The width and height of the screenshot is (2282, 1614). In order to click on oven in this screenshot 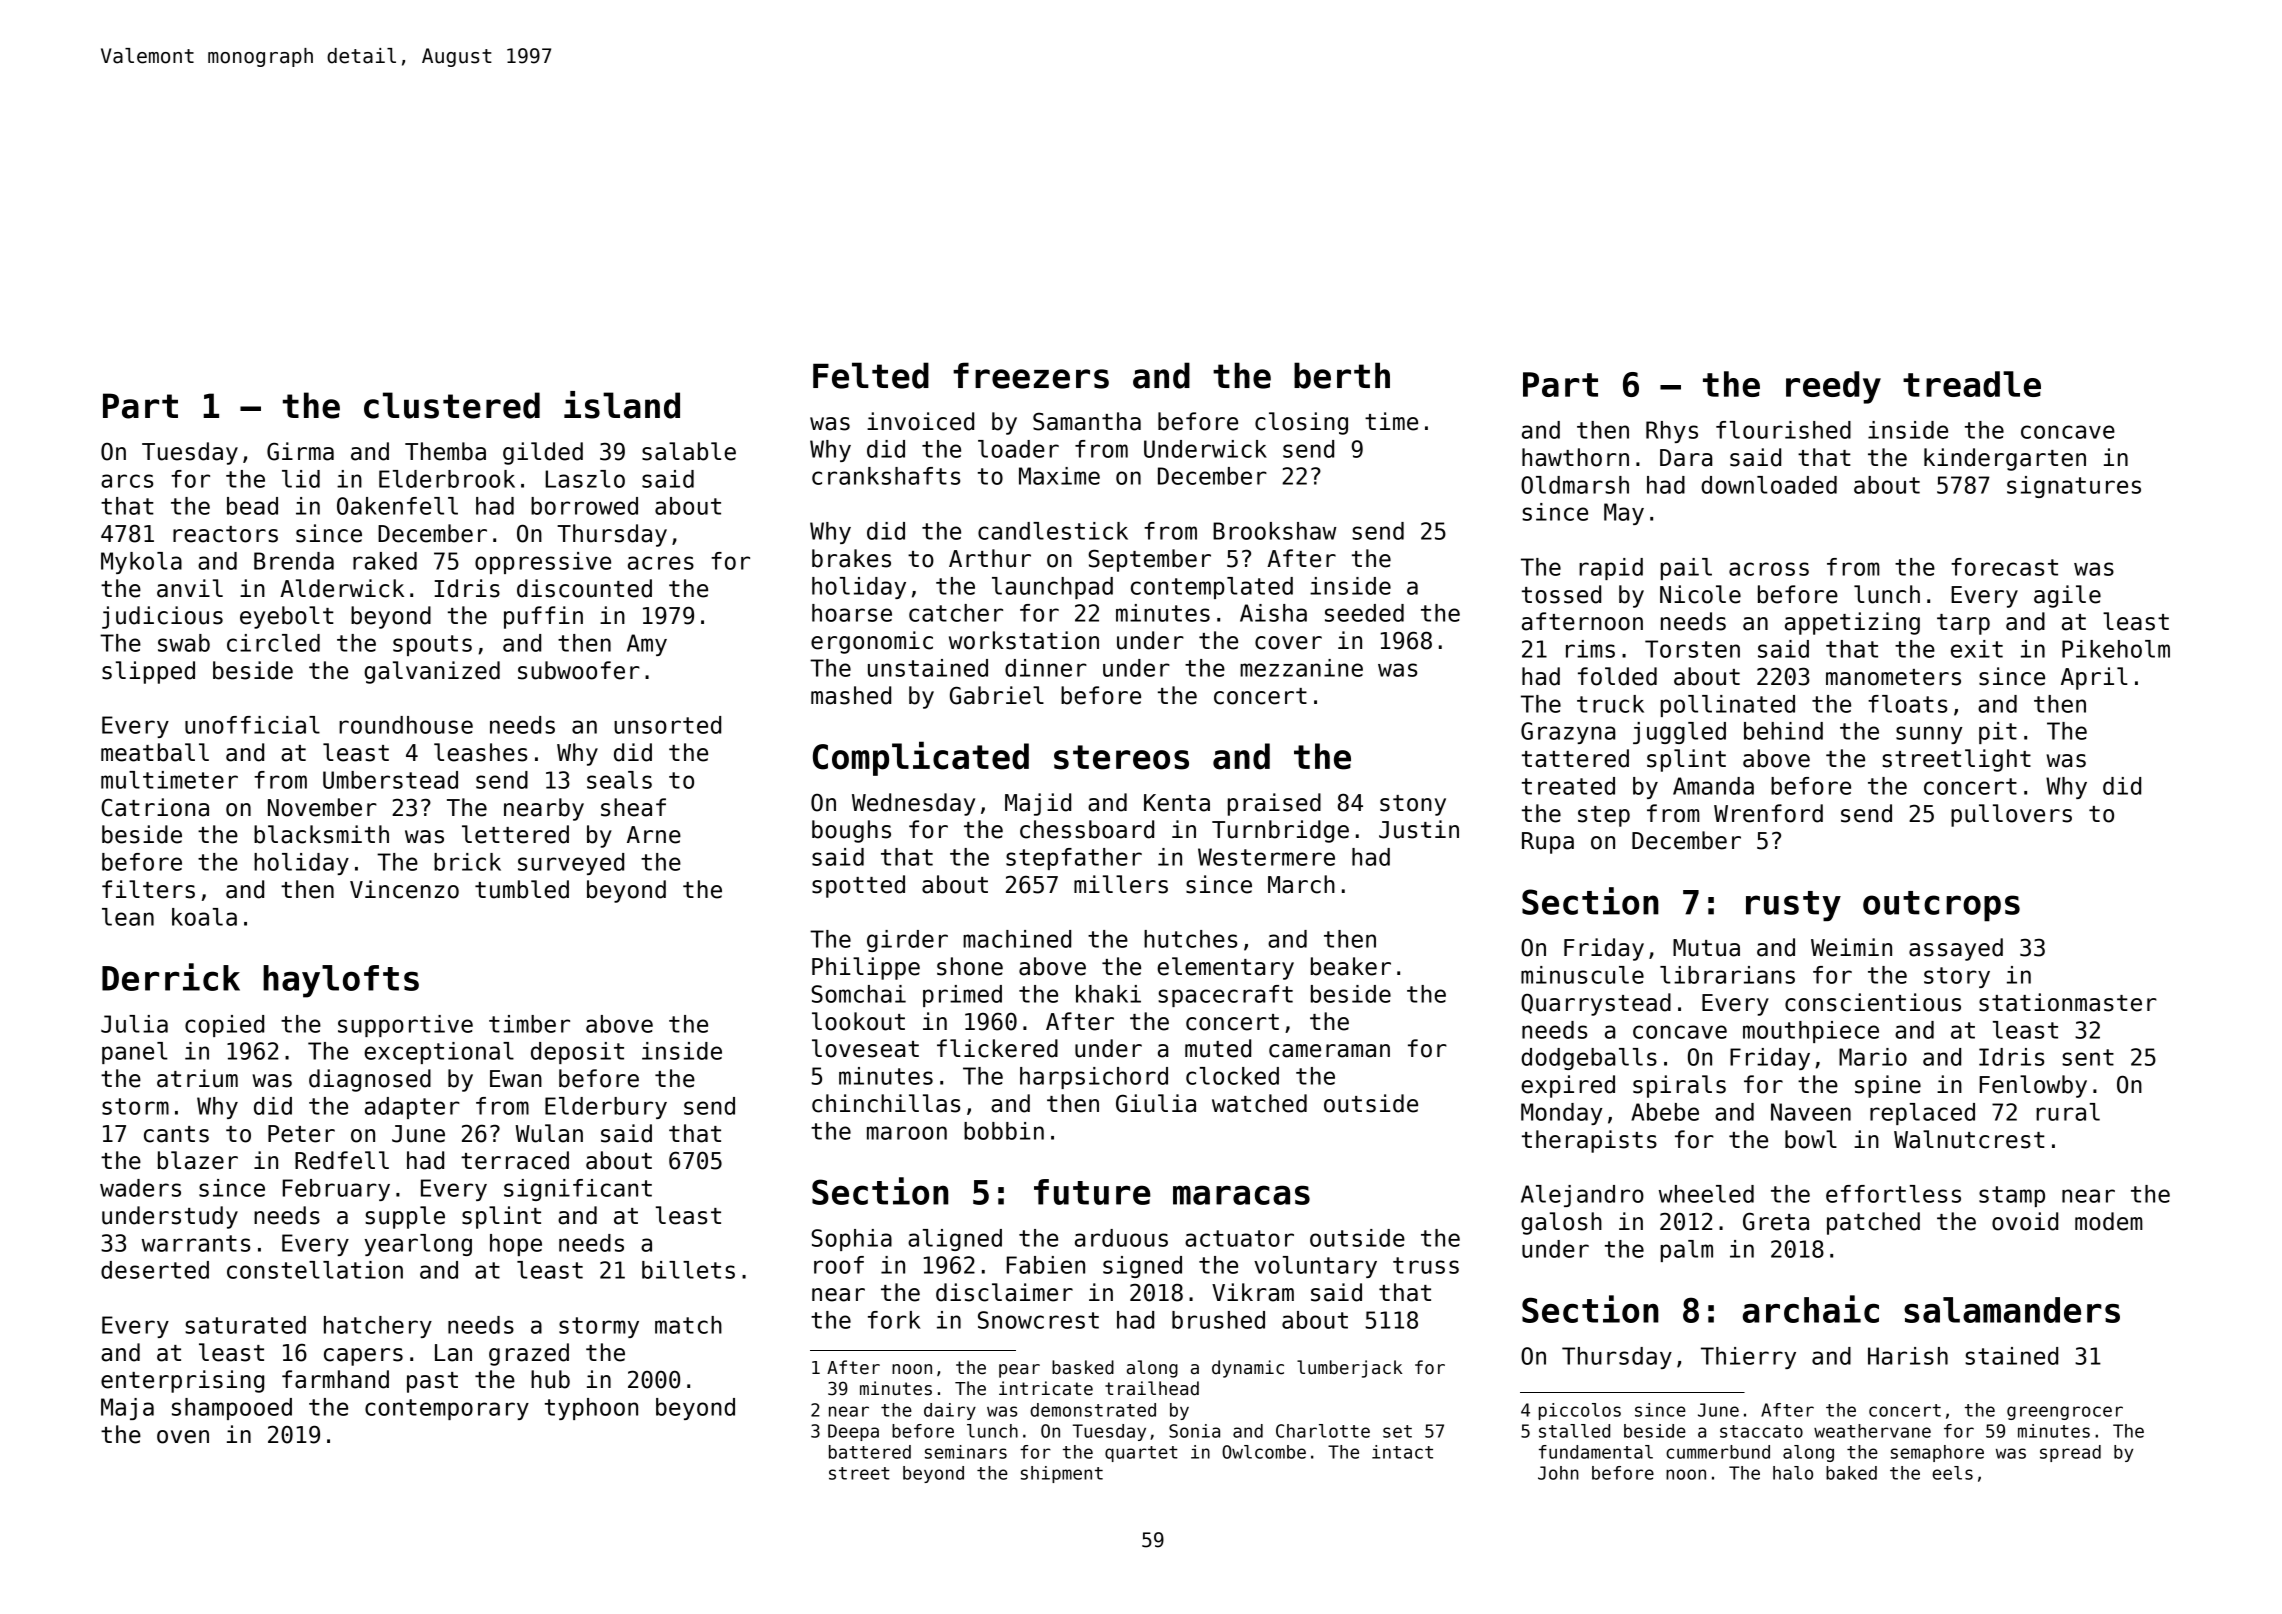, I will do `click(183, 1437)`.
